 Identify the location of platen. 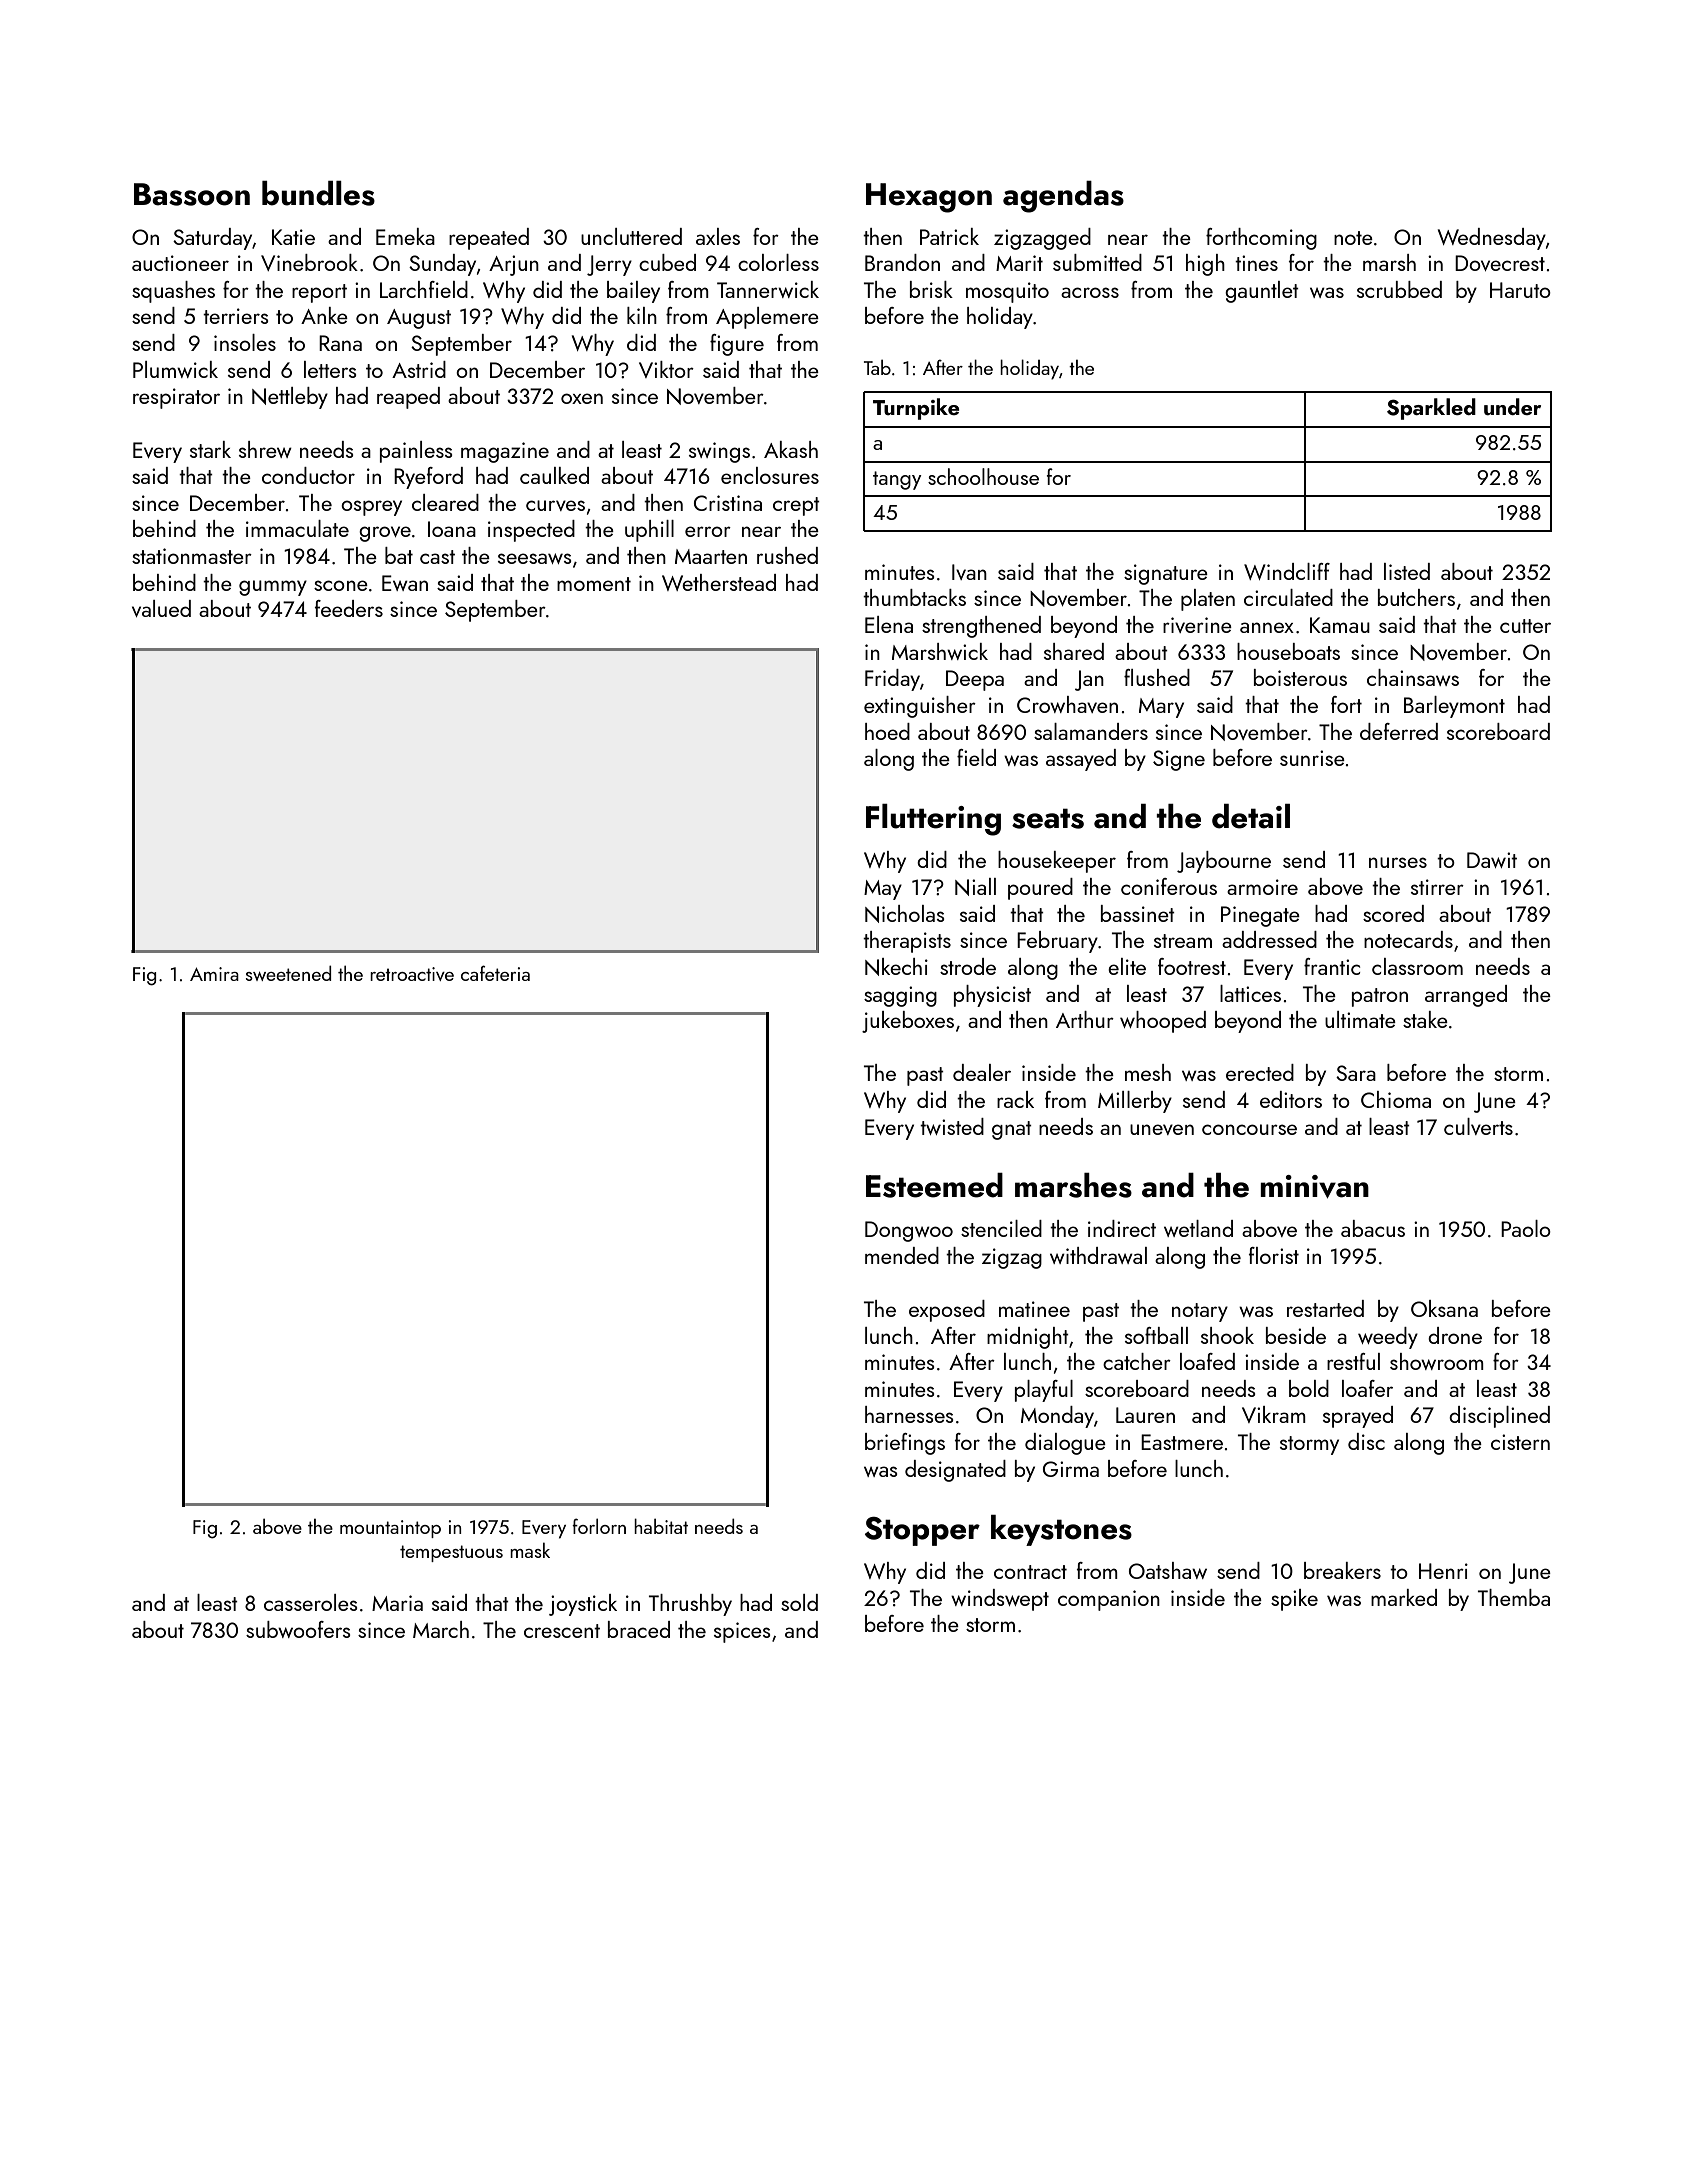
(1208, 600).
